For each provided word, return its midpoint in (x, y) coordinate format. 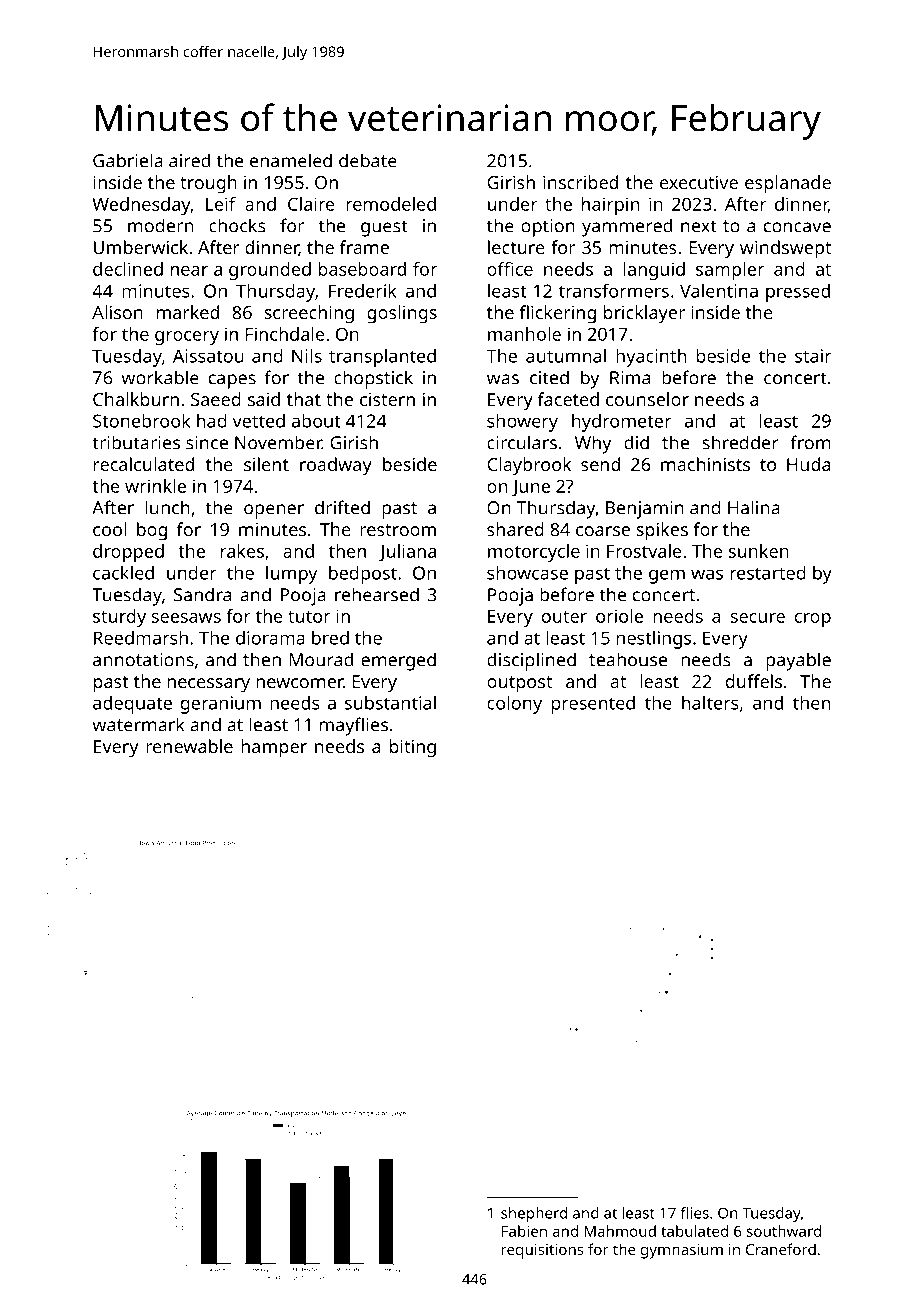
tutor (309, 617)
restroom (398, 530)
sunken (759, 551)
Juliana (407, 552)
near (189, 271)
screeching (309, 314)
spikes (662, 531)
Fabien (524, 1231)
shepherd (534, 1214)
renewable (189, 746)
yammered (627, 227)
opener (274, 511)
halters (710, 703)
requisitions (543, 1251)
